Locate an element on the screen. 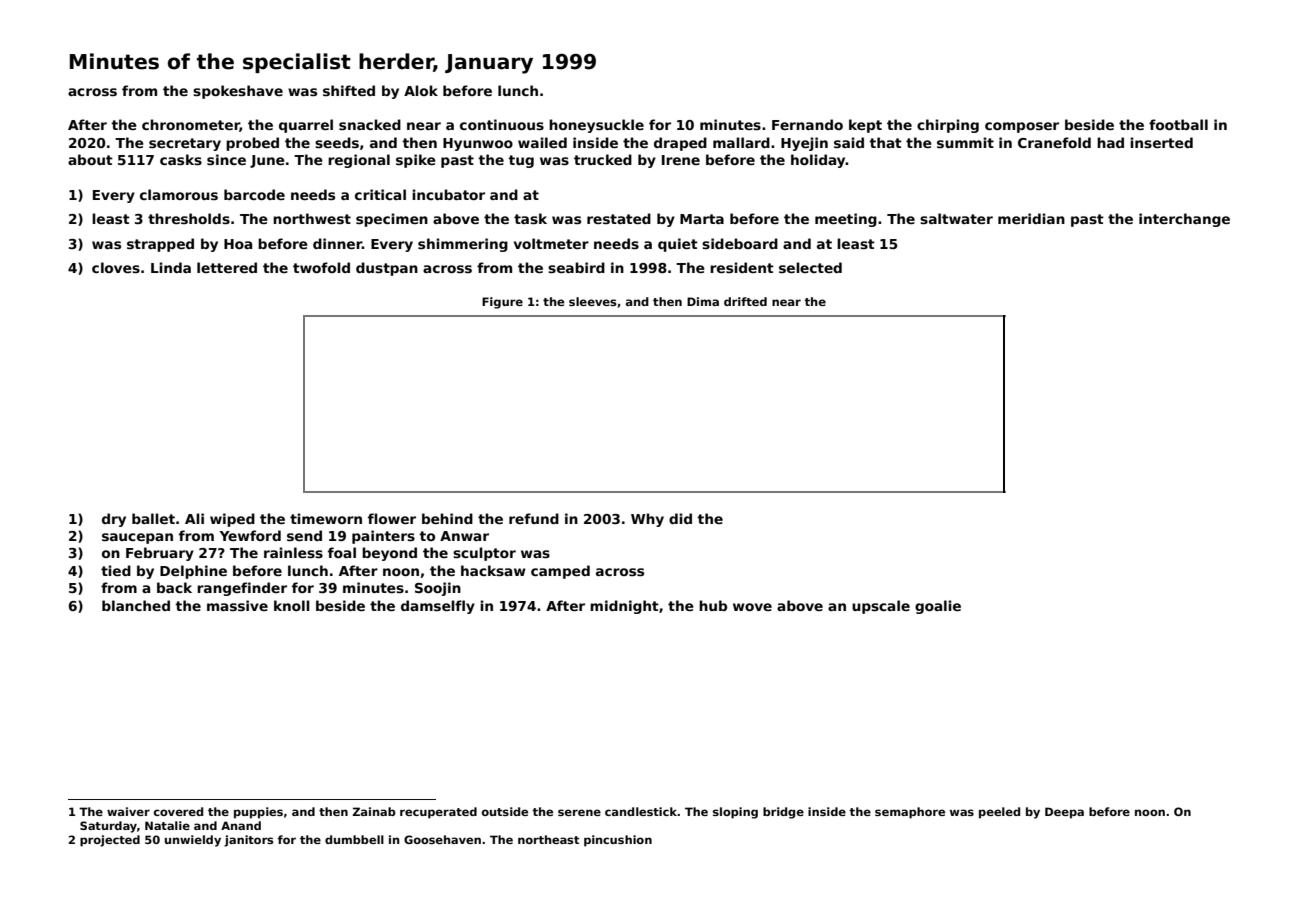 The height and width of the screenshot is (924, 1308). drifted is located at coordinates (745, 301).
